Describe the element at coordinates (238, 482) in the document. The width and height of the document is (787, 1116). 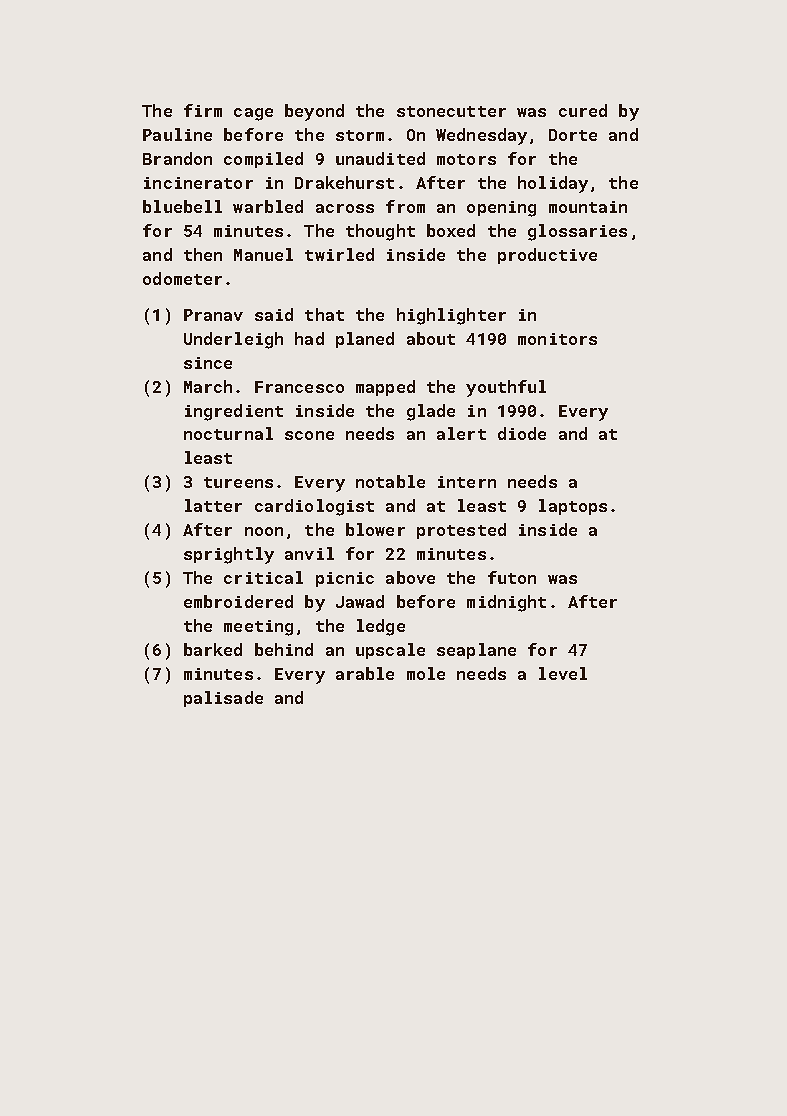
I see `tureens` at that location.
